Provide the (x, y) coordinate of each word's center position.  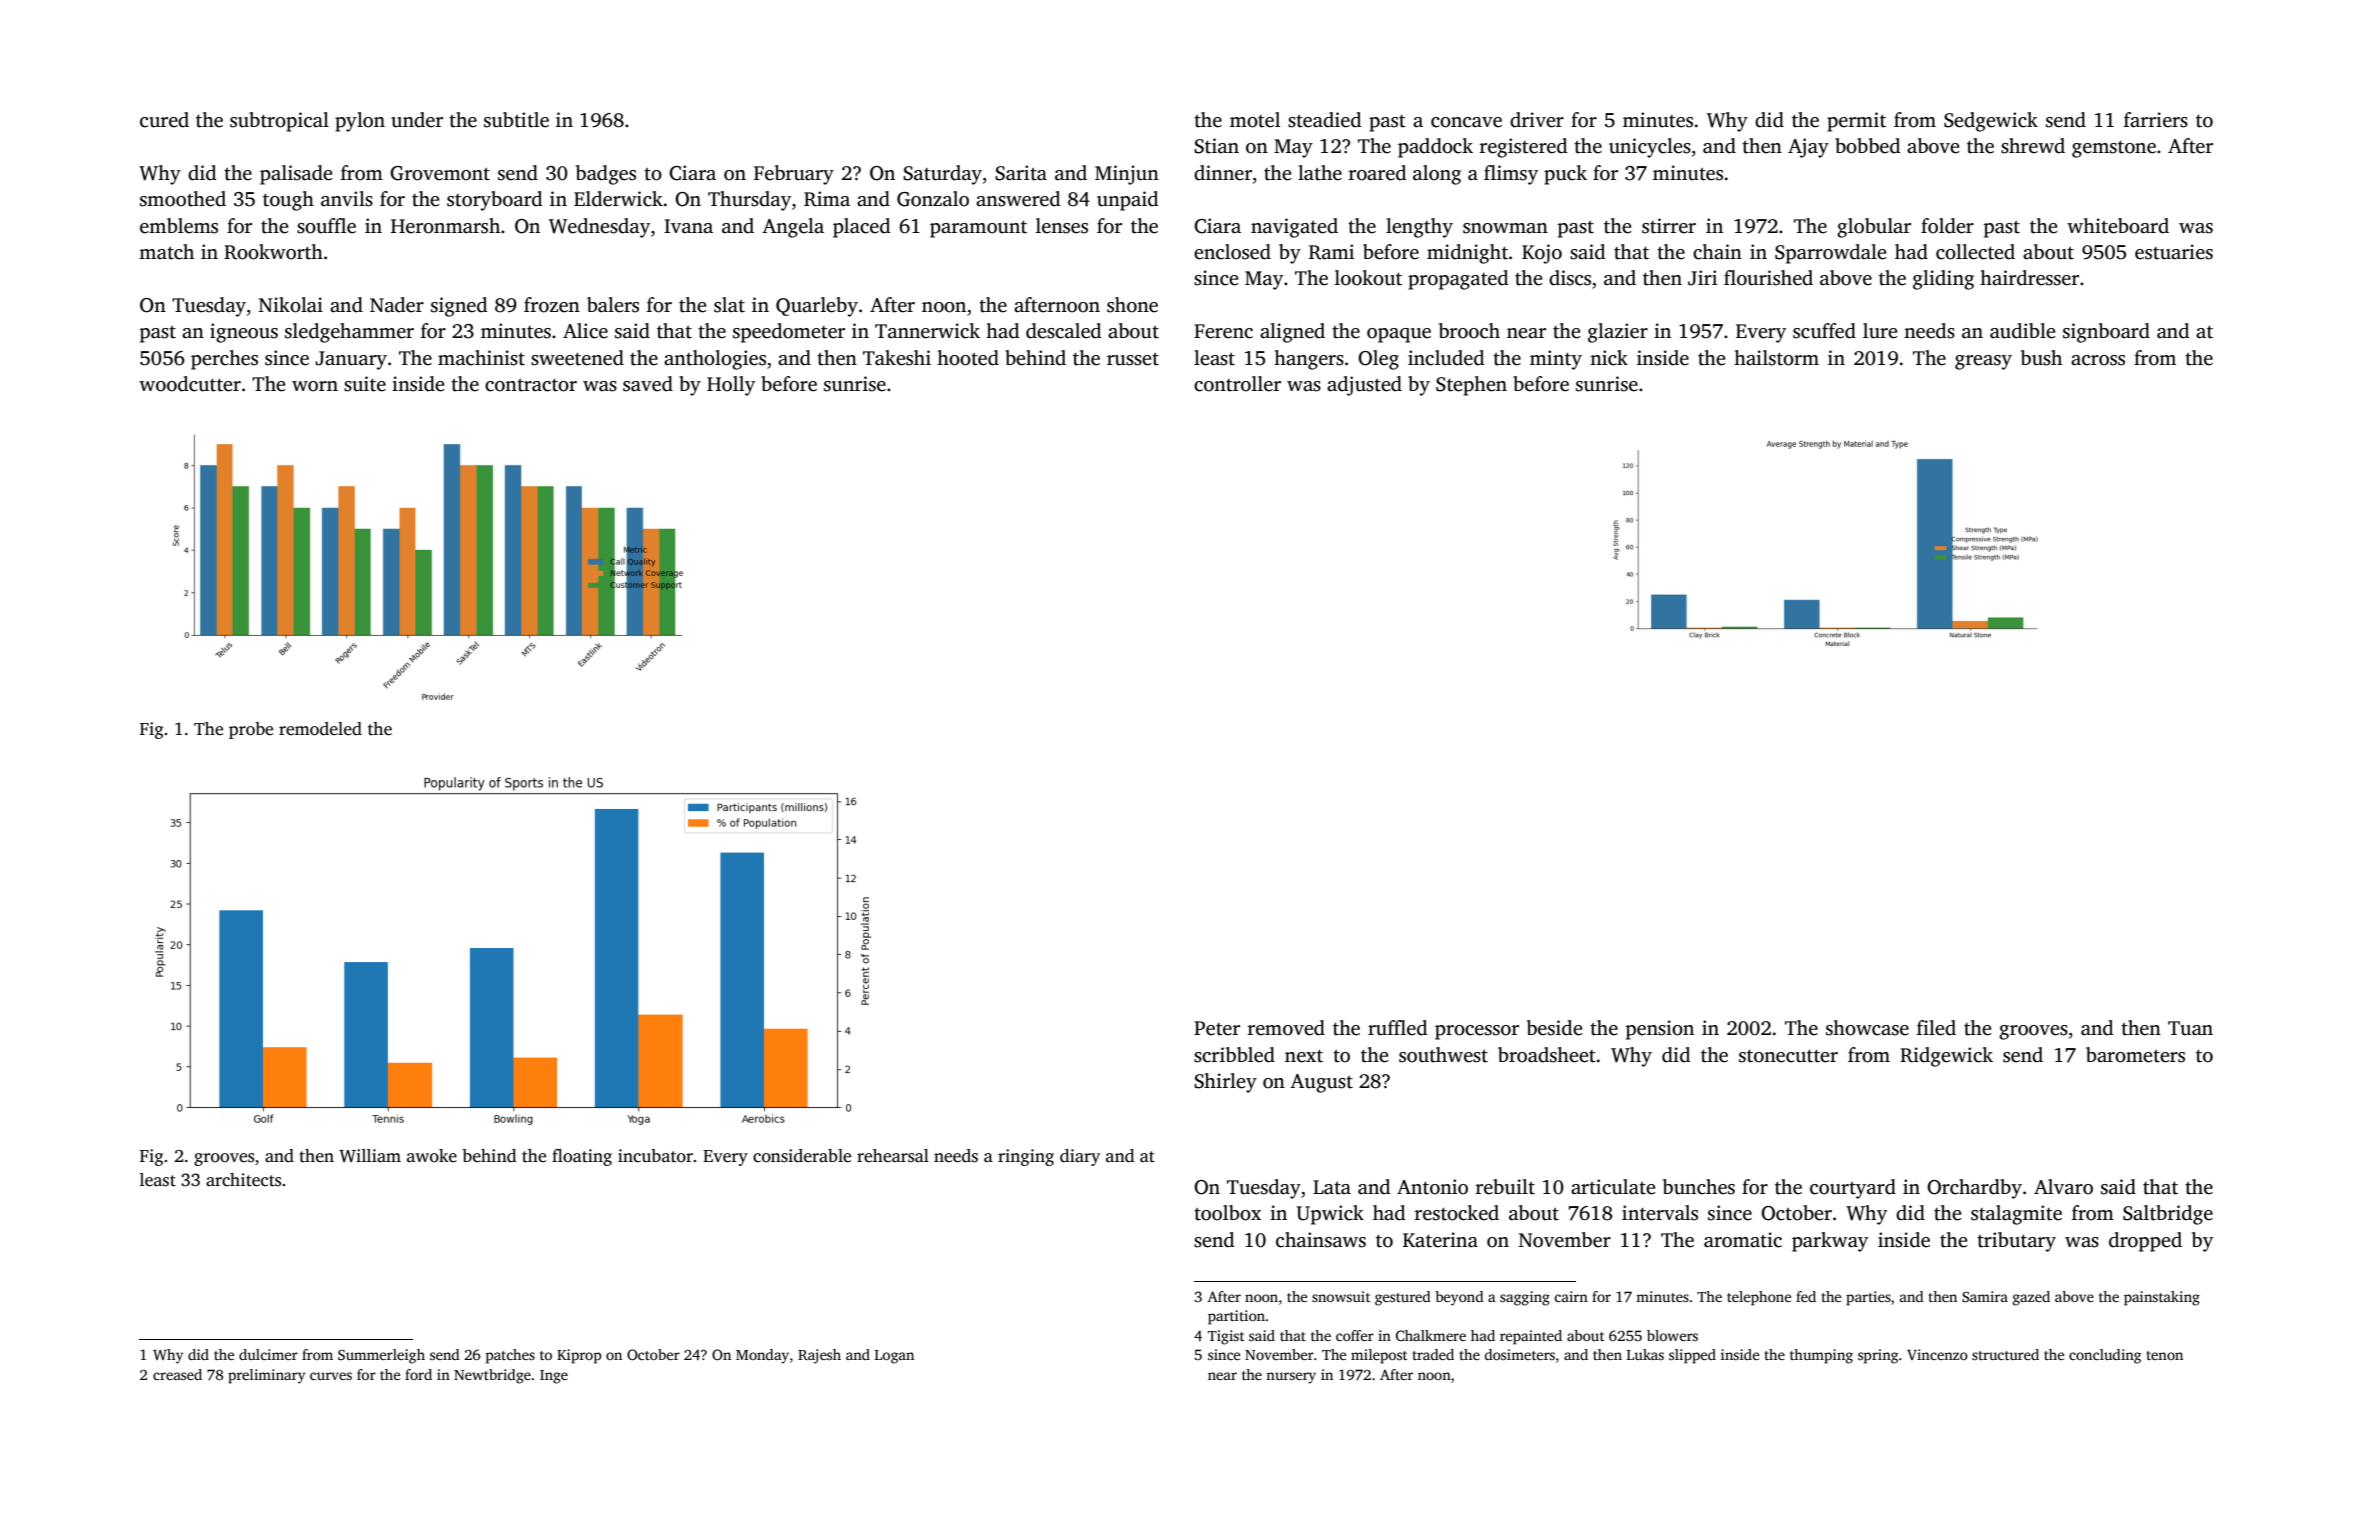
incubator (655, 1156)
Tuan (2190, 1028)
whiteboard (2118, 226)
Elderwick (618, 199)
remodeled (320, 729)
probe (251, 730)
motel (1255, 120)
